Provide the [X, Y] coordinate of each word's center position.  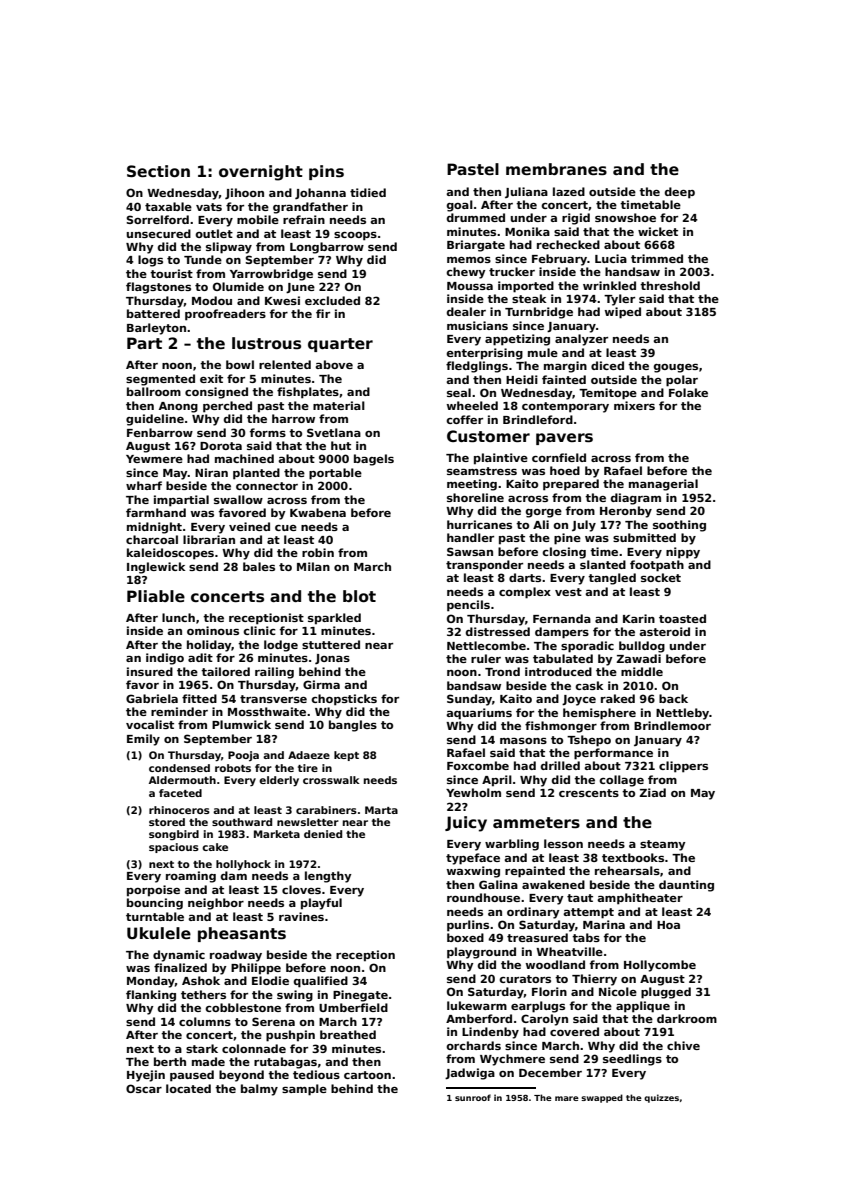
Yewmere [154, 459]
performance [613, 754]
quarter [340, 345]
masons [523, 741]
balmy [259, 1090]
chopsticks [344, 700]
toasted [682, 618]
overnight [261, 173]
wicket [658, 231]
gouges [676, 368]
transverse [273, 699]
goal [460, 206]
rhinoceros [179, 810]
